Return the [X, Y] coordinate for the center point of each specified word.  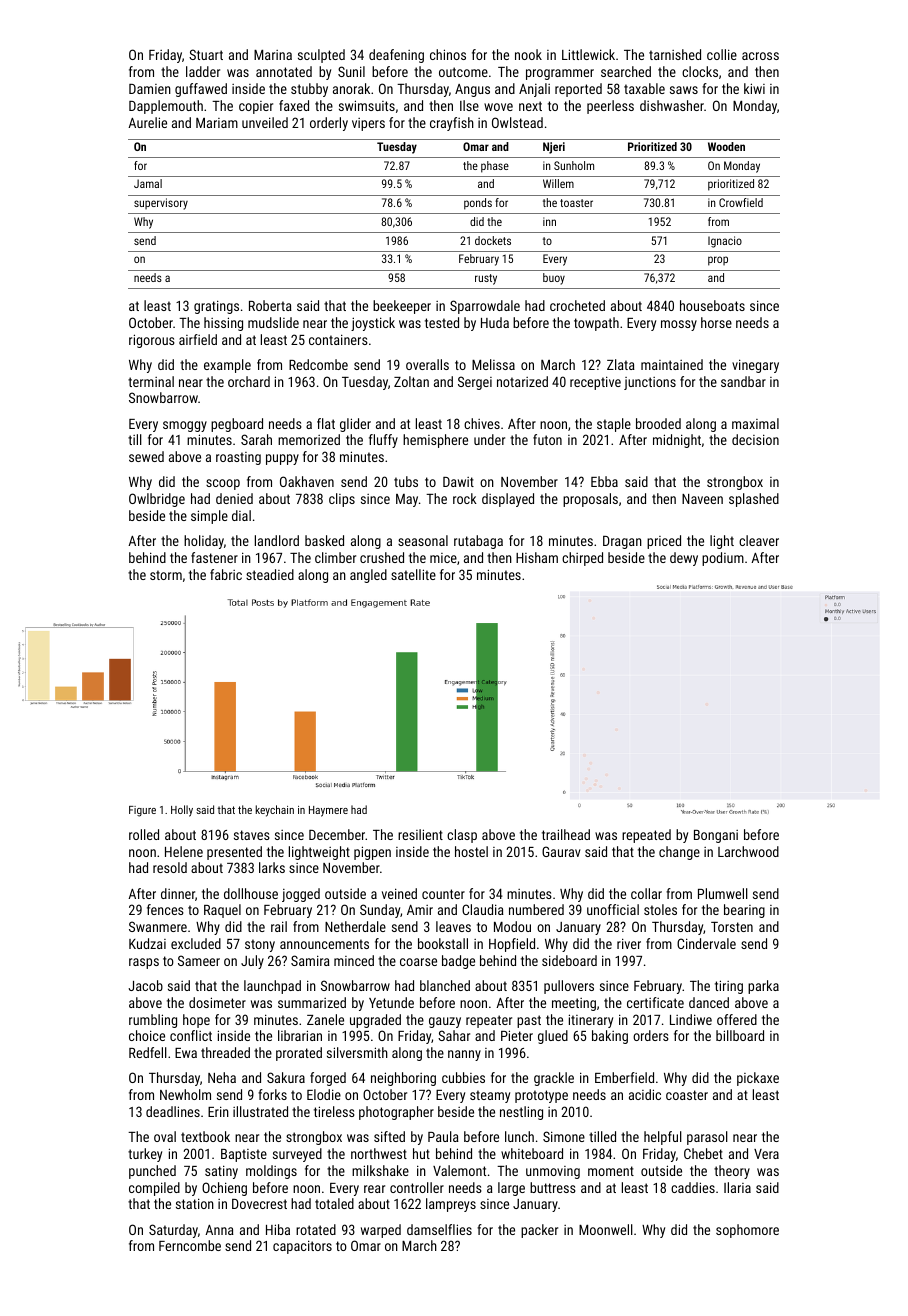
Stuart [206, 54]
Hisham [537, 557]
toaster [576, 203]
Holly [182, 811]
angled [368, 576]
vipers [368, 124]
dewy [684, 559]
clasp [462, 836]
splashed [754, 500]
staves [252, 835]
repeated [646, 836]
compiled [154, 1189]
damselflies [439, 1229]
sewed [146, 456]
